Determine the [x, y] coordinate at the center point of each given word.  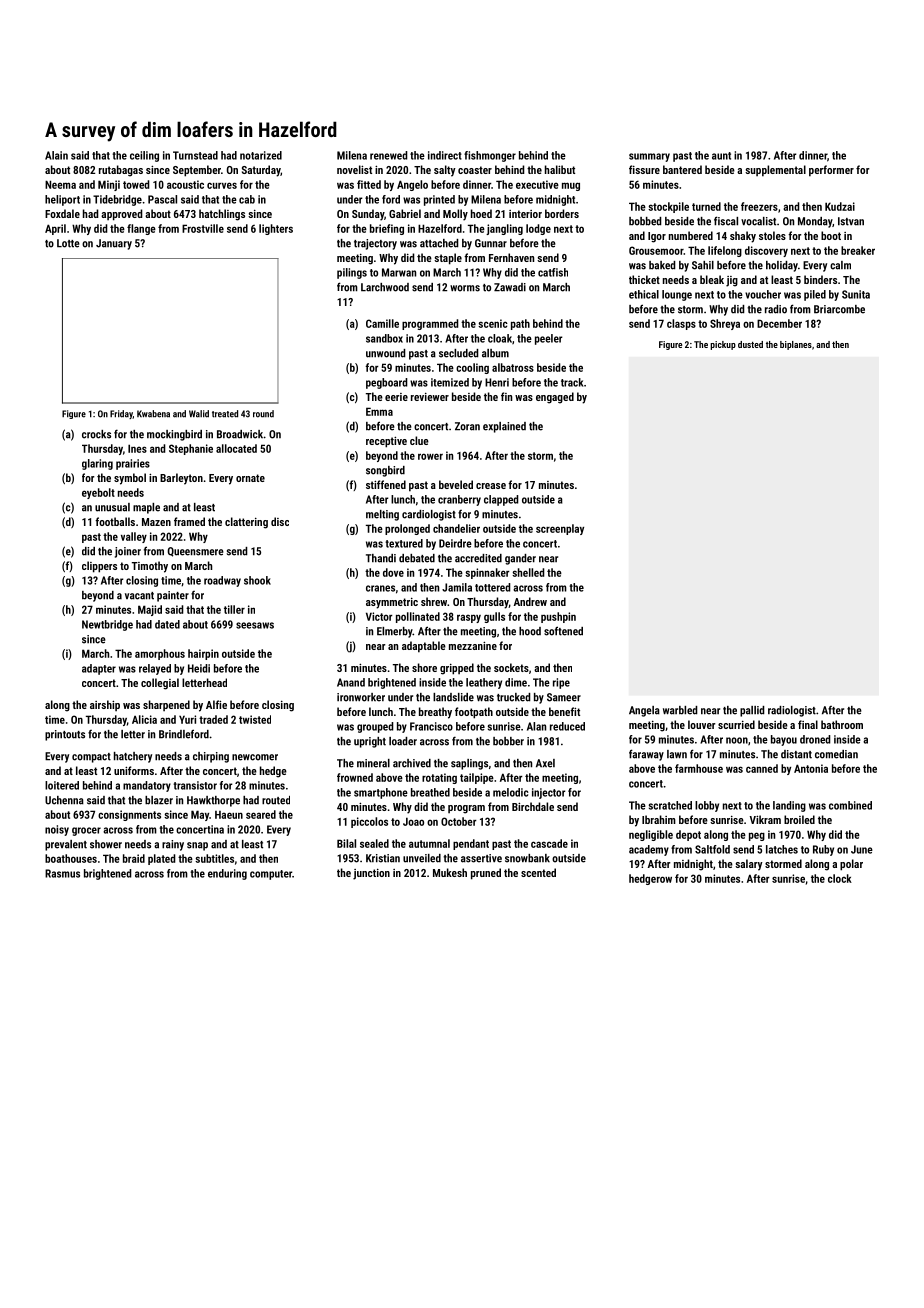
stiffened [386, 484]
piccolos [369, 822]
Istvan [851, 221]
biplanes [796, 345]
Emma [379, 411]
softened [563, 631]
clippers [99, 567]
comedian [836, 754]
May [200, 815]
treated [225, 414]
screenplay [560, 529]
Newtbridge [107, 625]
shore [424, 667]
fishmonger [490, 156]
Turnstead [195, 155]
